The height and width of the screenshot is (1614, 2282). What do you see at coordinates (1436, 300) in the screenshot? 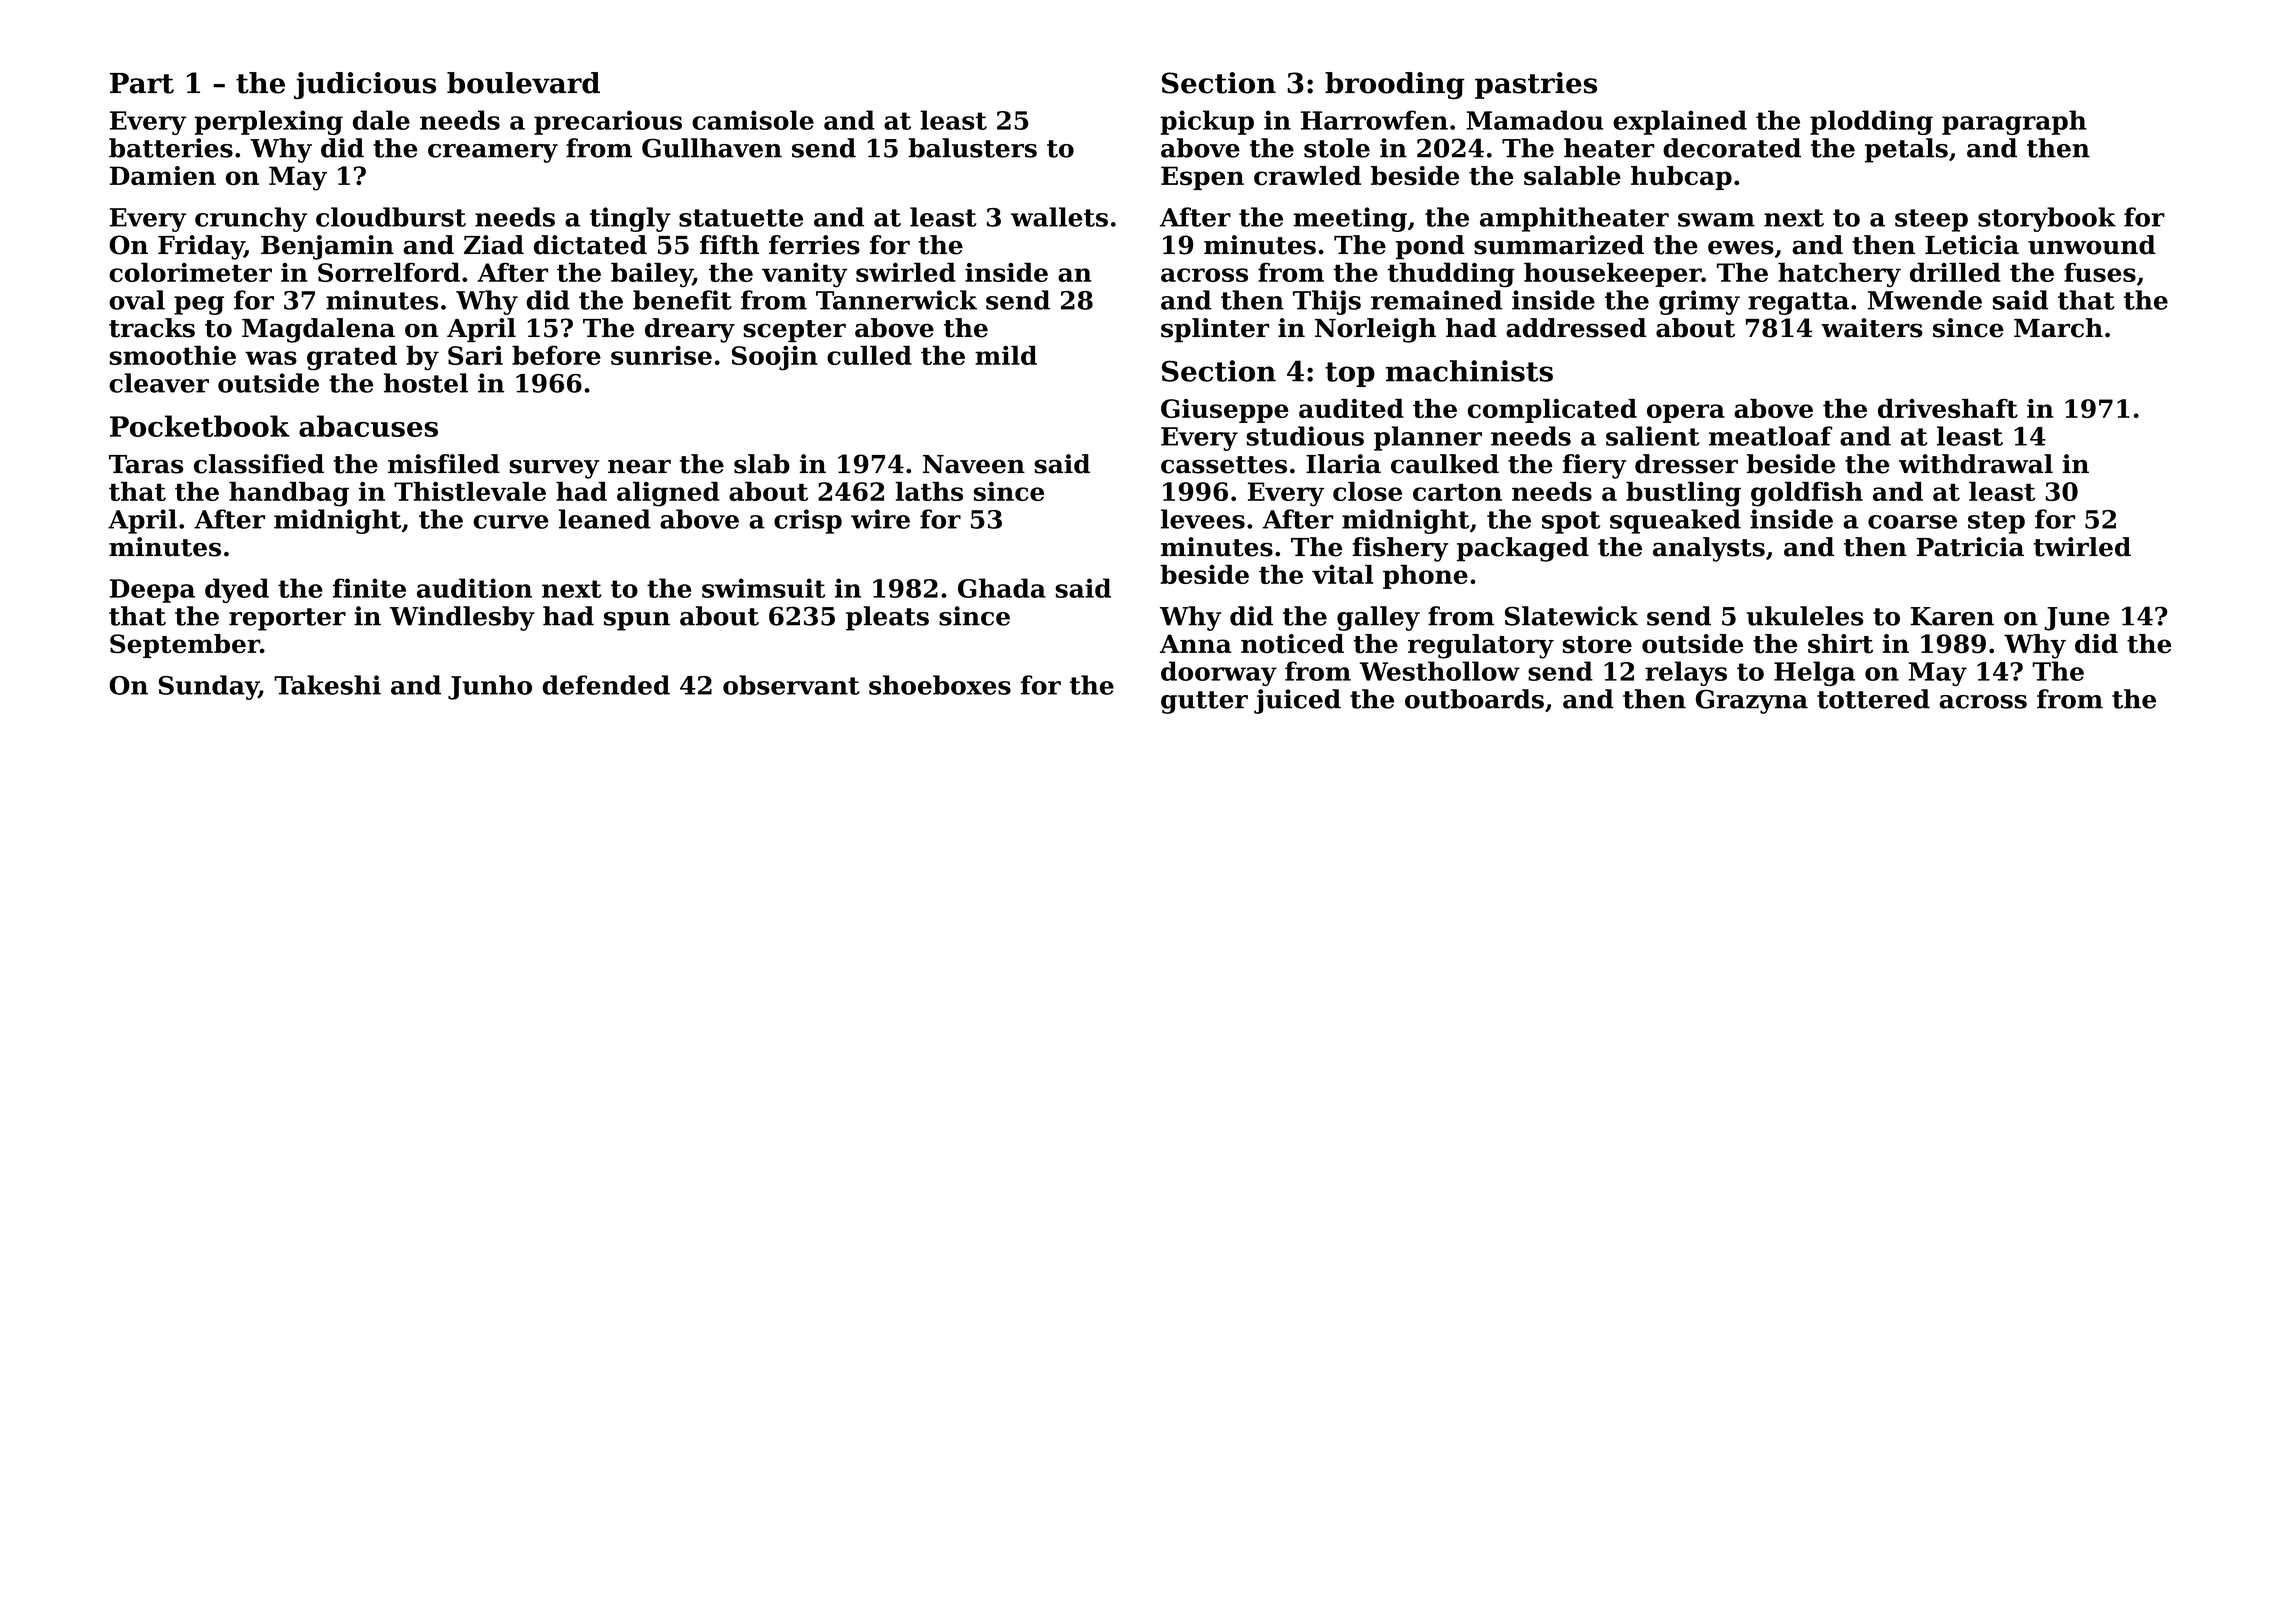
I see `remained` at bounding box center [1436, 300].
